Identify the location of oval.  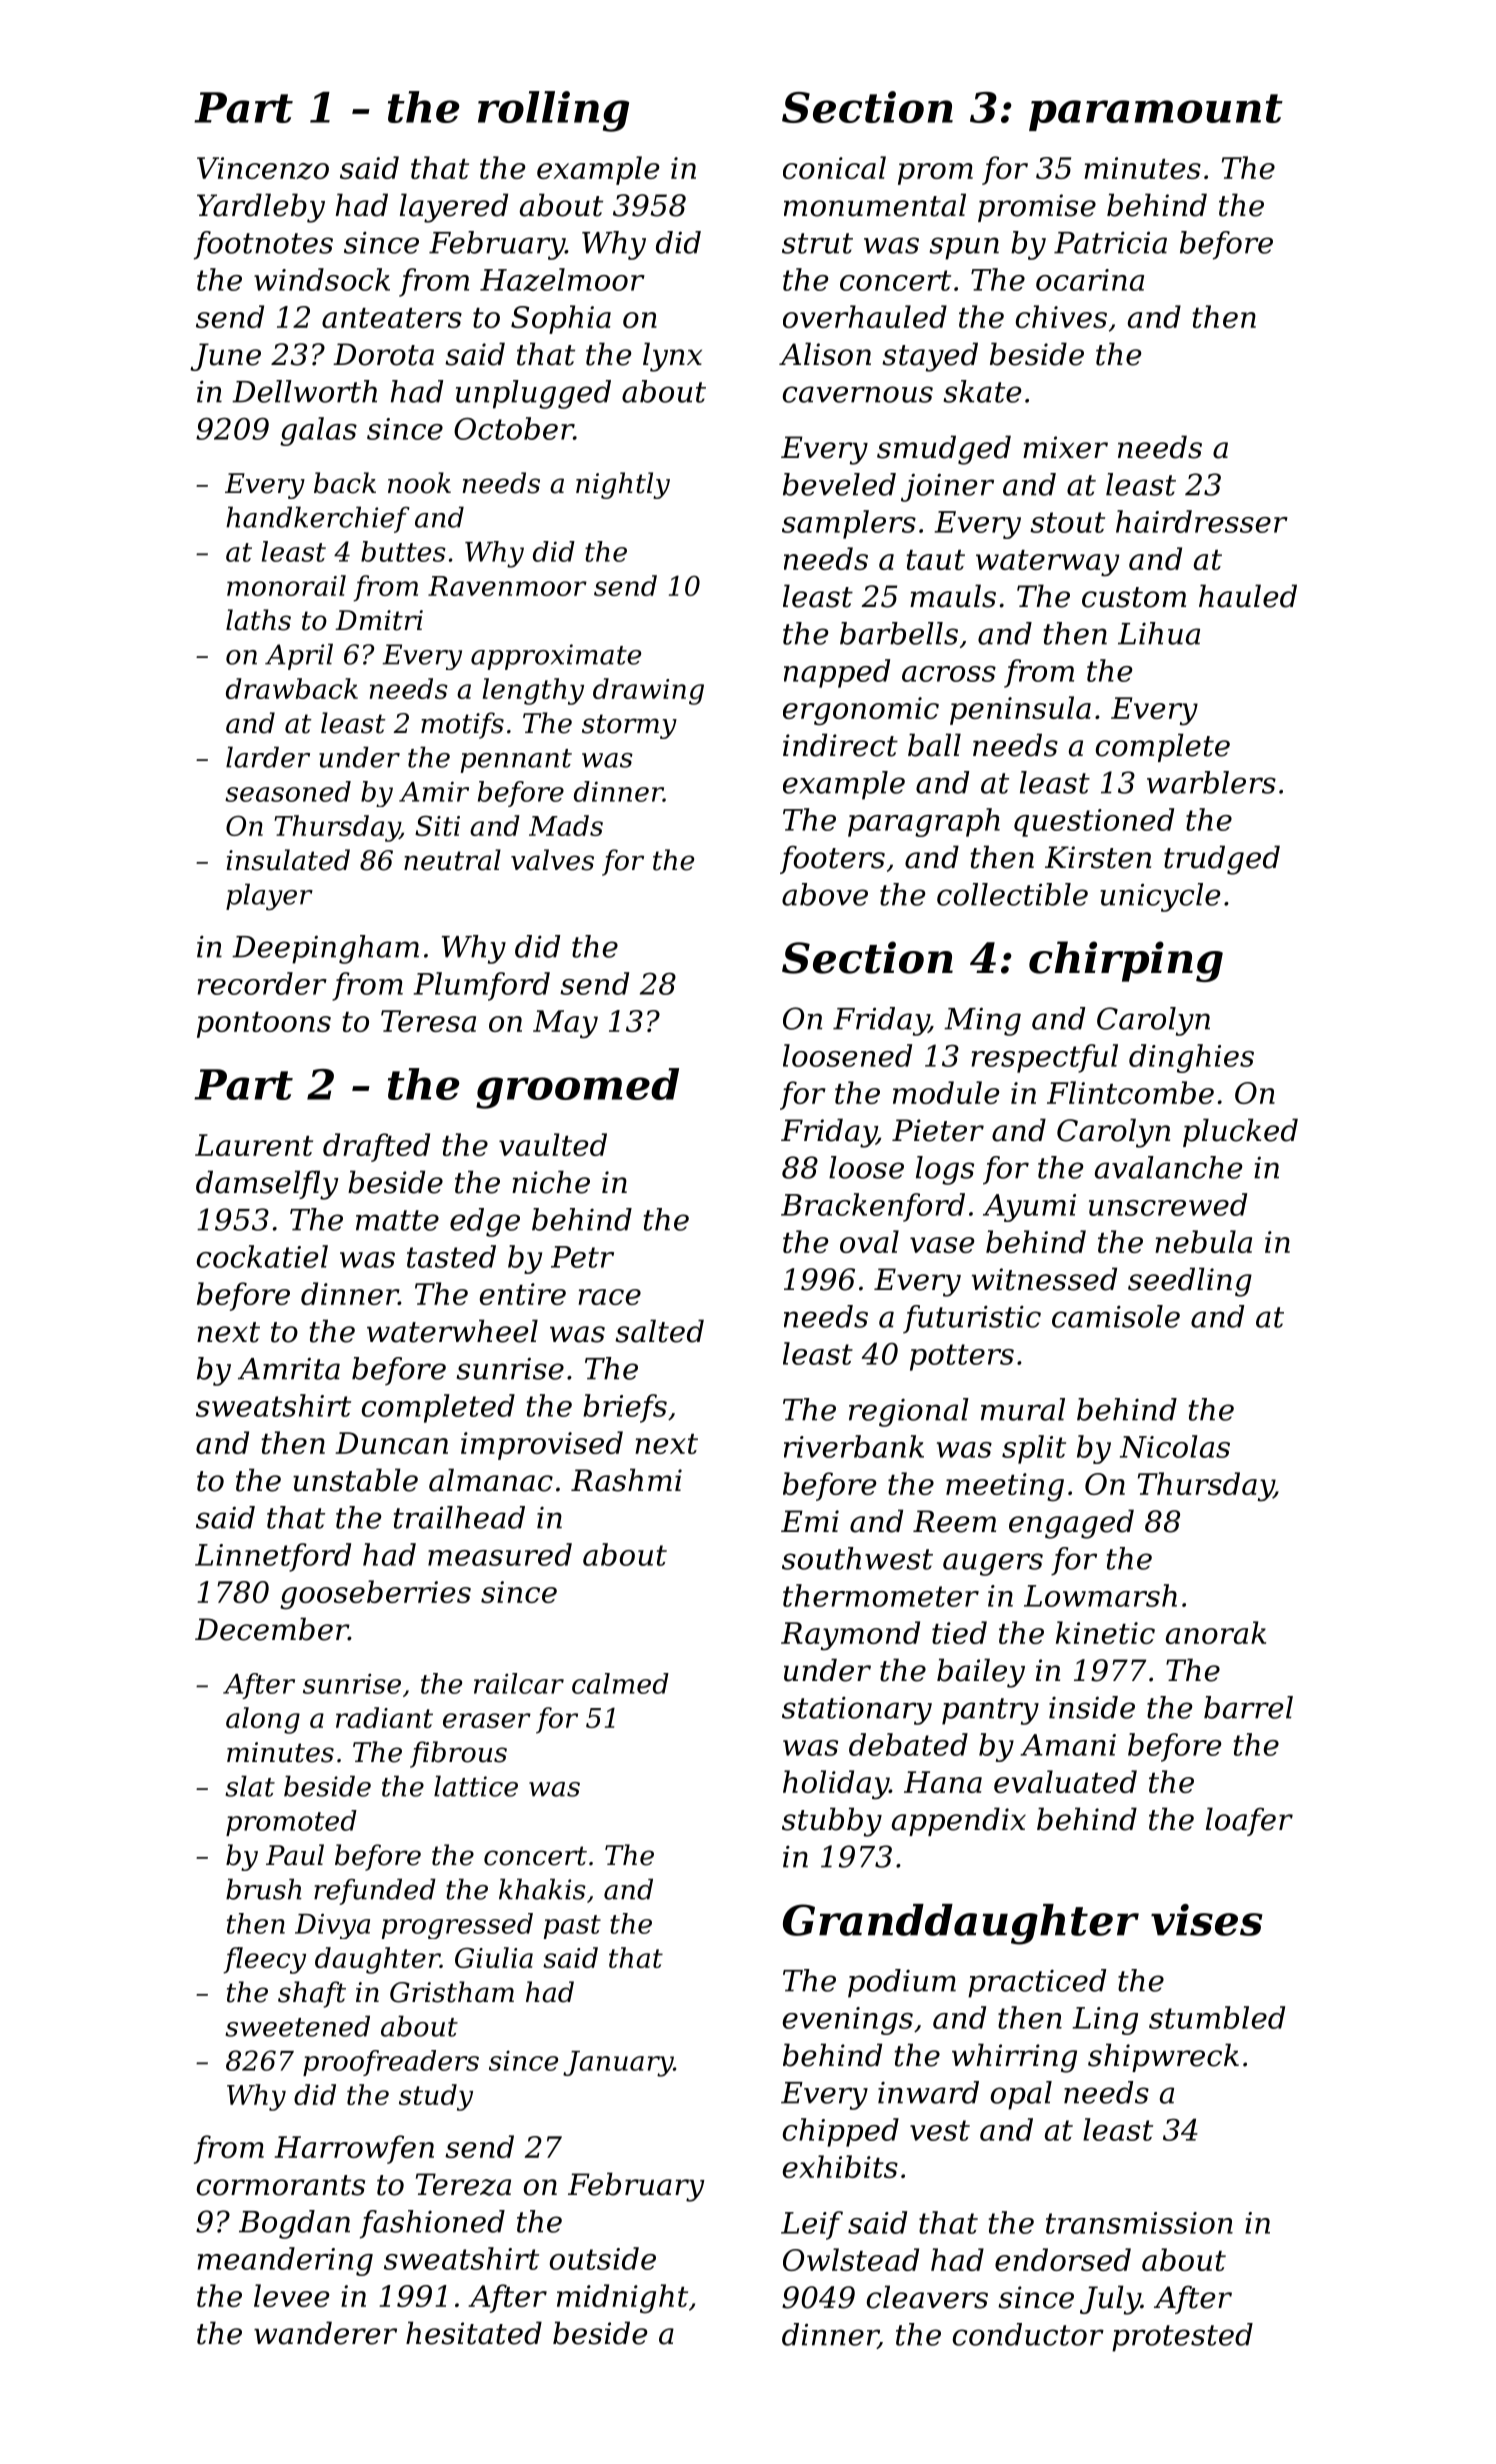
(869, 1241).
